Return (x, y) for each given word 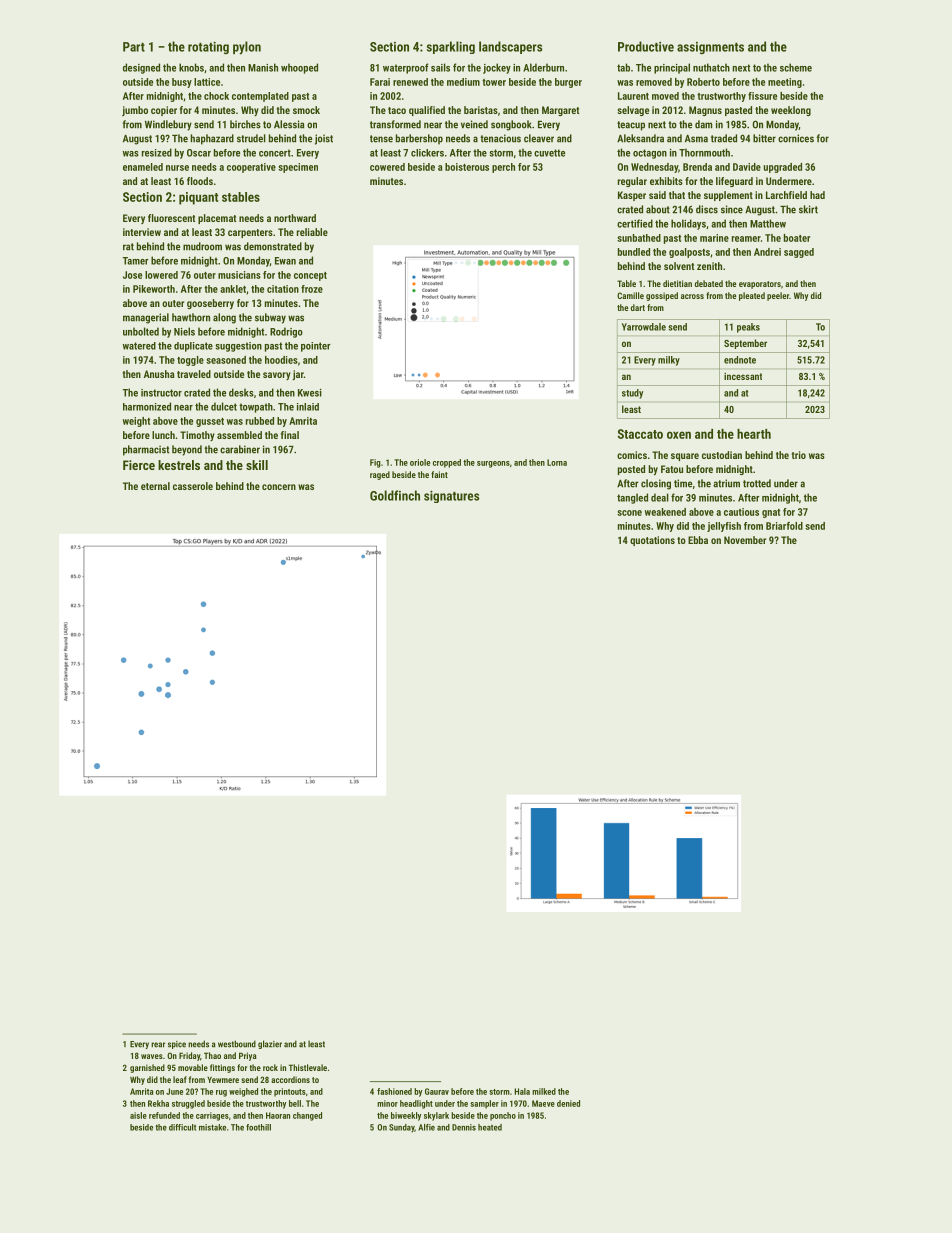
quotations (652, 541)
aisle (138, 1115)
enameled (143, 167)
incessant (743, 376)
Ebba (698, 540)
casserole (193, 486)
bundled (634, 252)
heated (490, 1127)
